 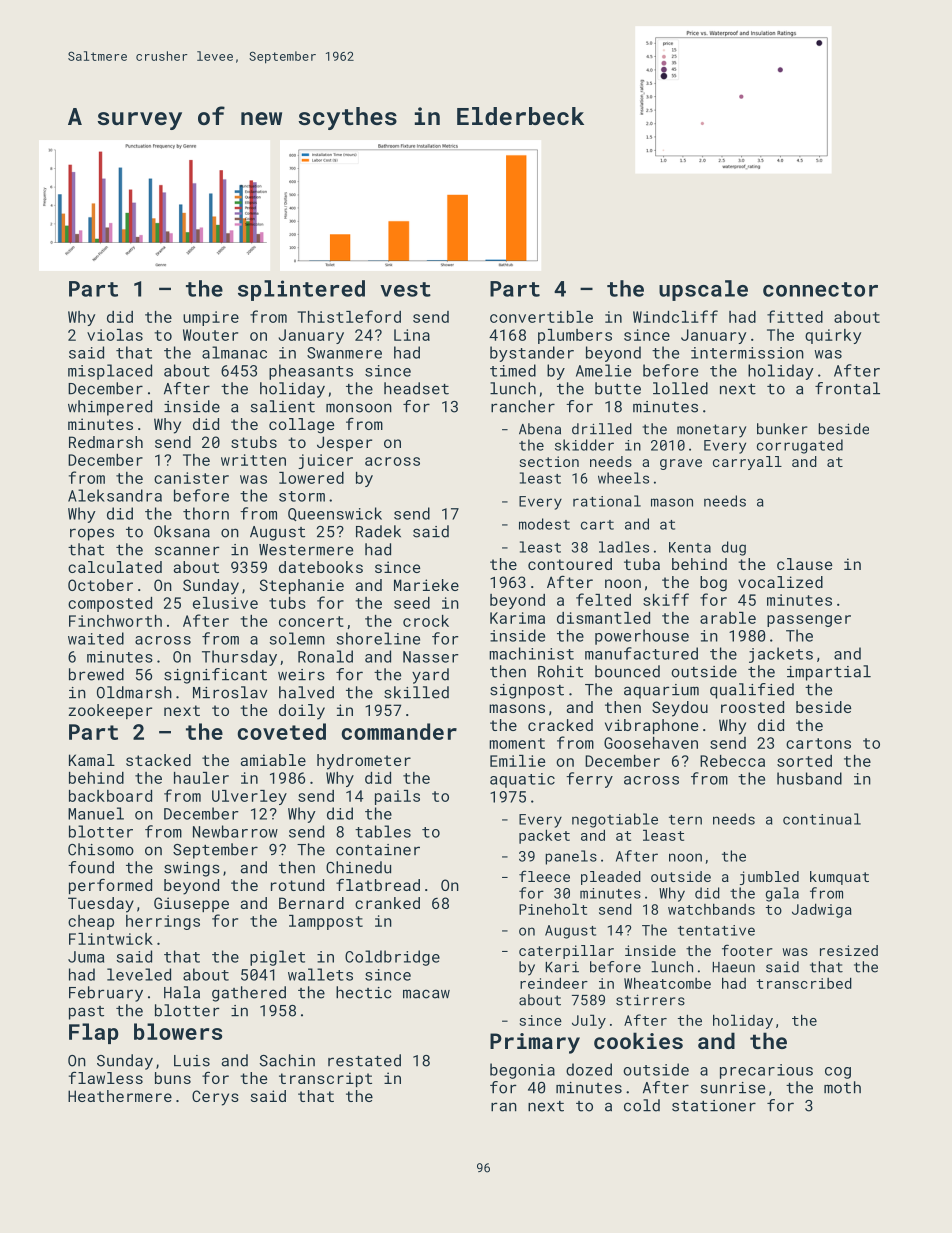 What do you see at coordinates (182, 992) in the screenshot?
I see `Hala` at bounding box center [182, 992].
